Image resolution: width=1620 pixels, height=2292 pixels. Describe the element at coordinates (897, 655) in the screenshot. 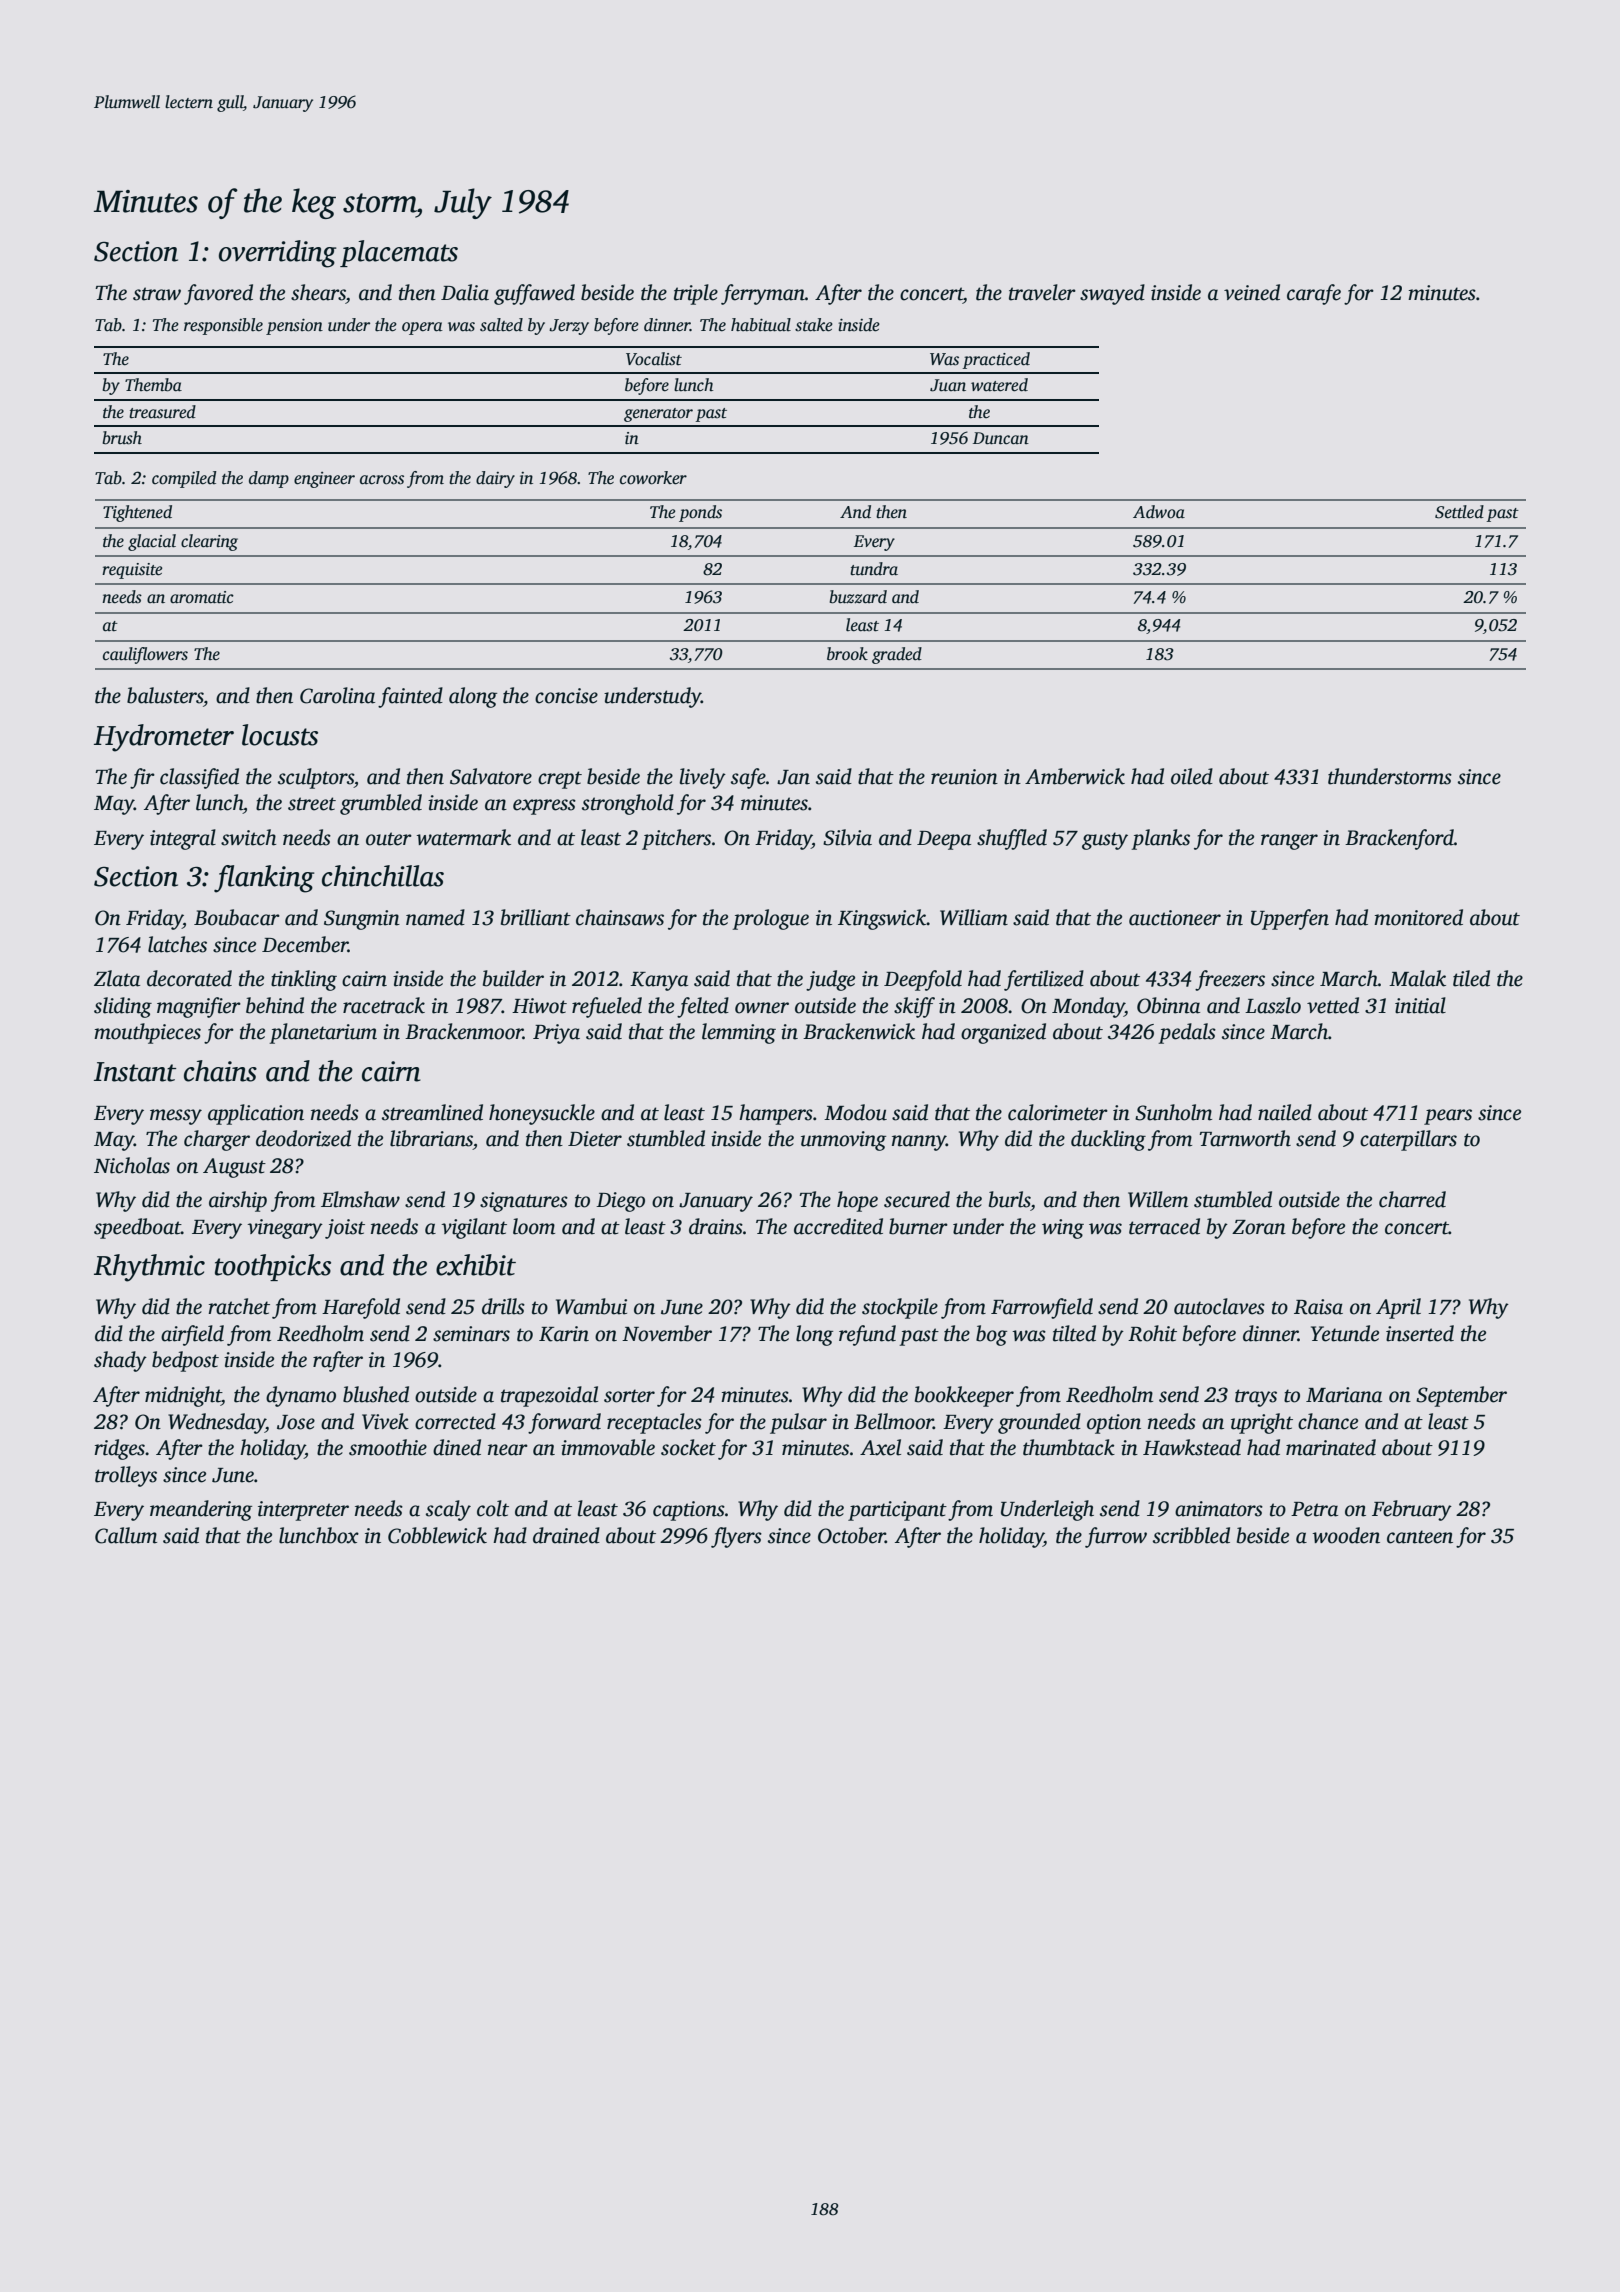

I see `graded` at that location.
